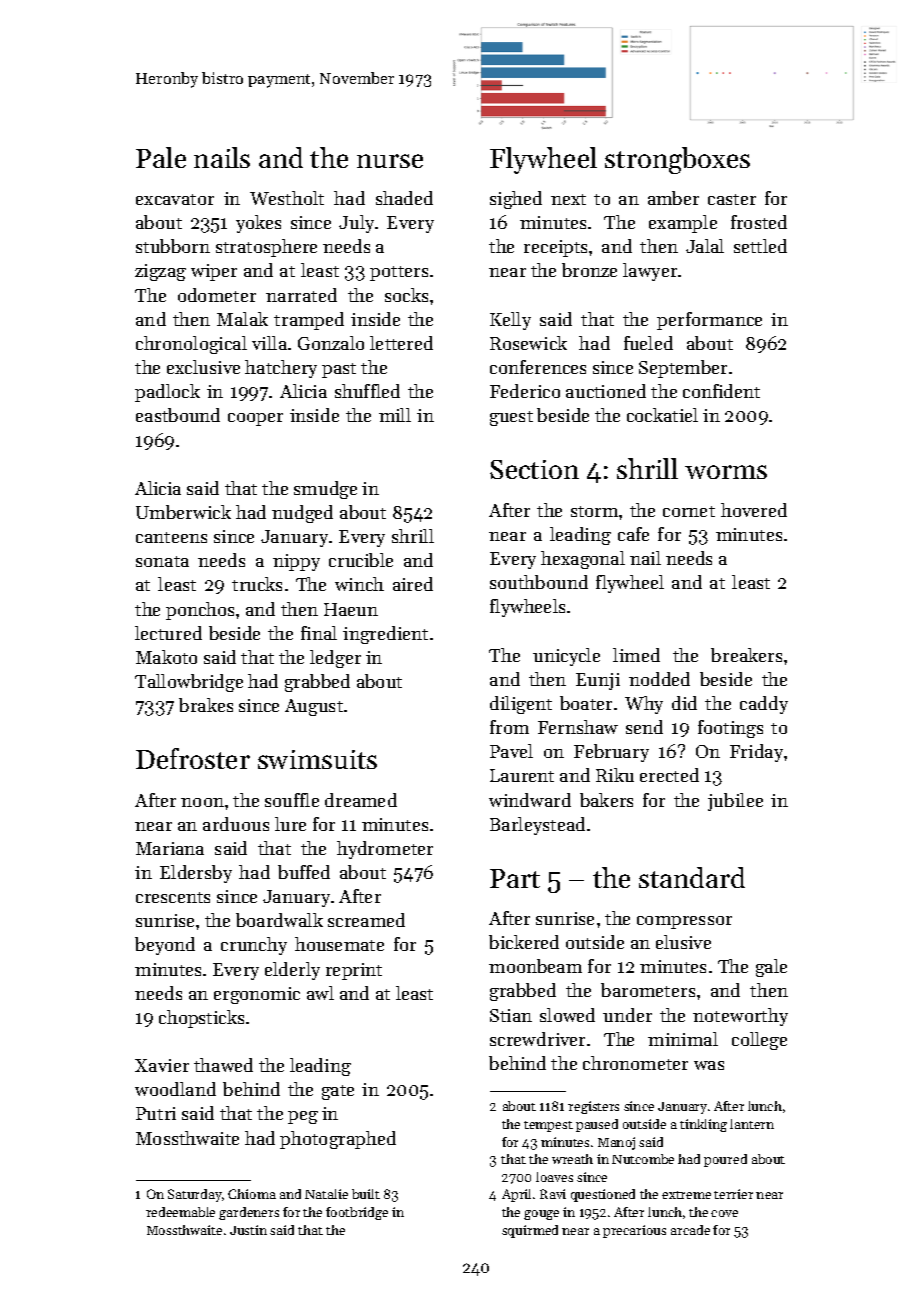  What do you see at coordinates (166, 657) in the page?
I see `Makoto` at bounding box center [166, 657].
